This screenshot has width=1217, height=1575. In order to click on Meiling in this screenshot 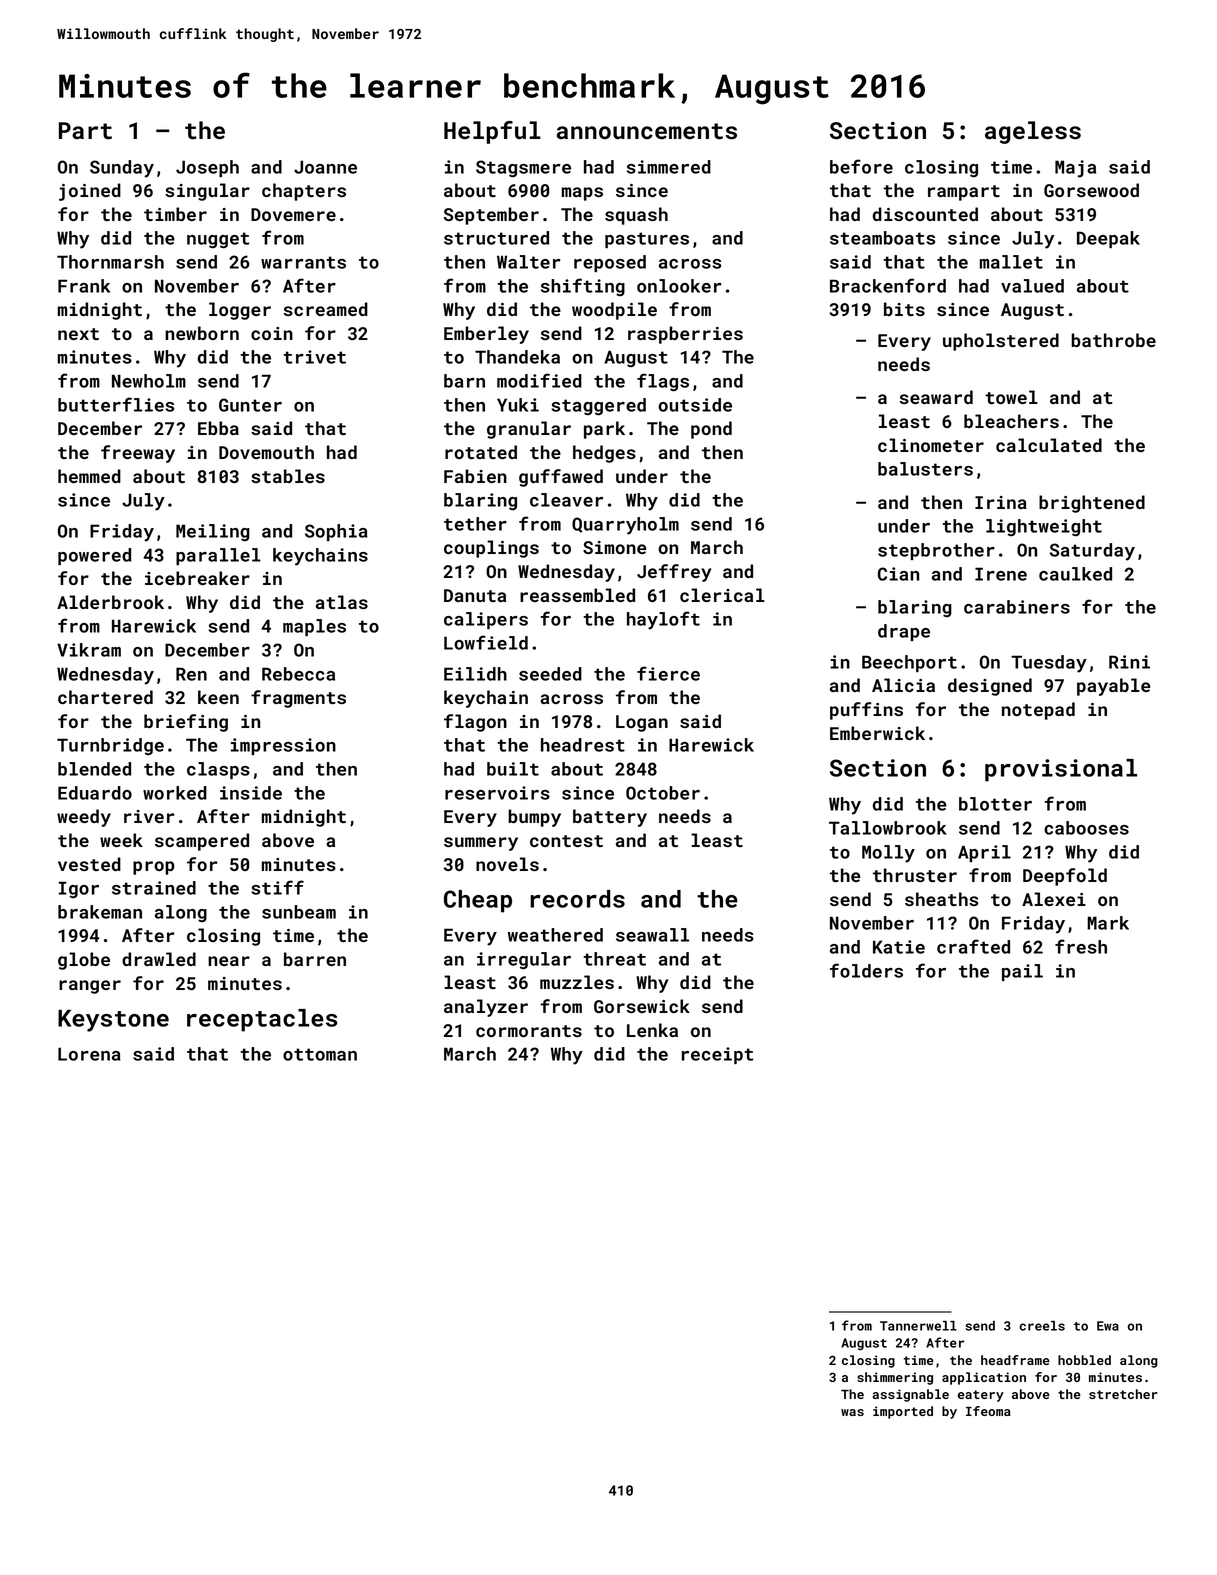, I will do `click(213, 532)`.
